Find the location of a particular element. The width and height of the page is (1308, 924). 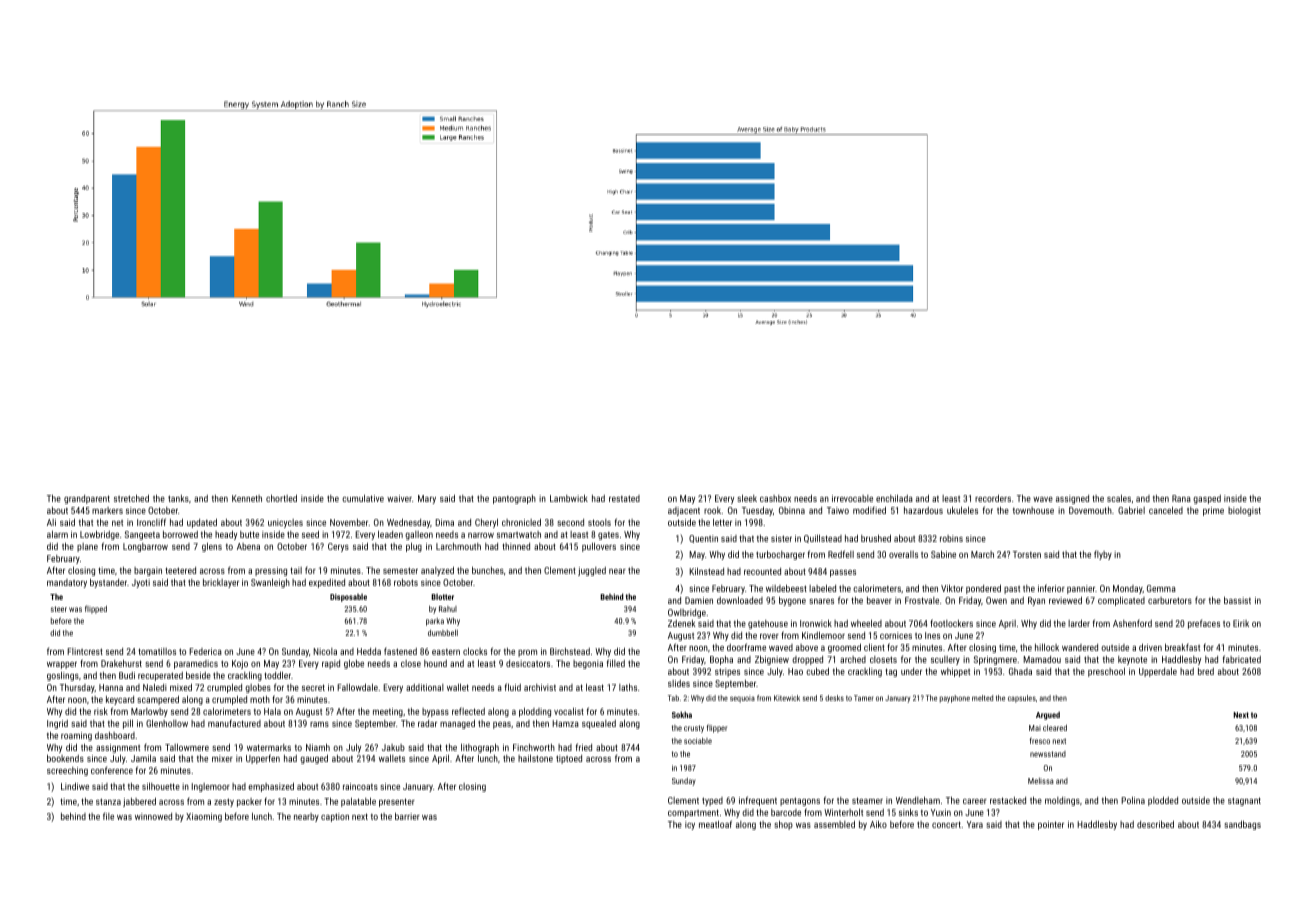

adjacent is located at coordinates (684, 511).
